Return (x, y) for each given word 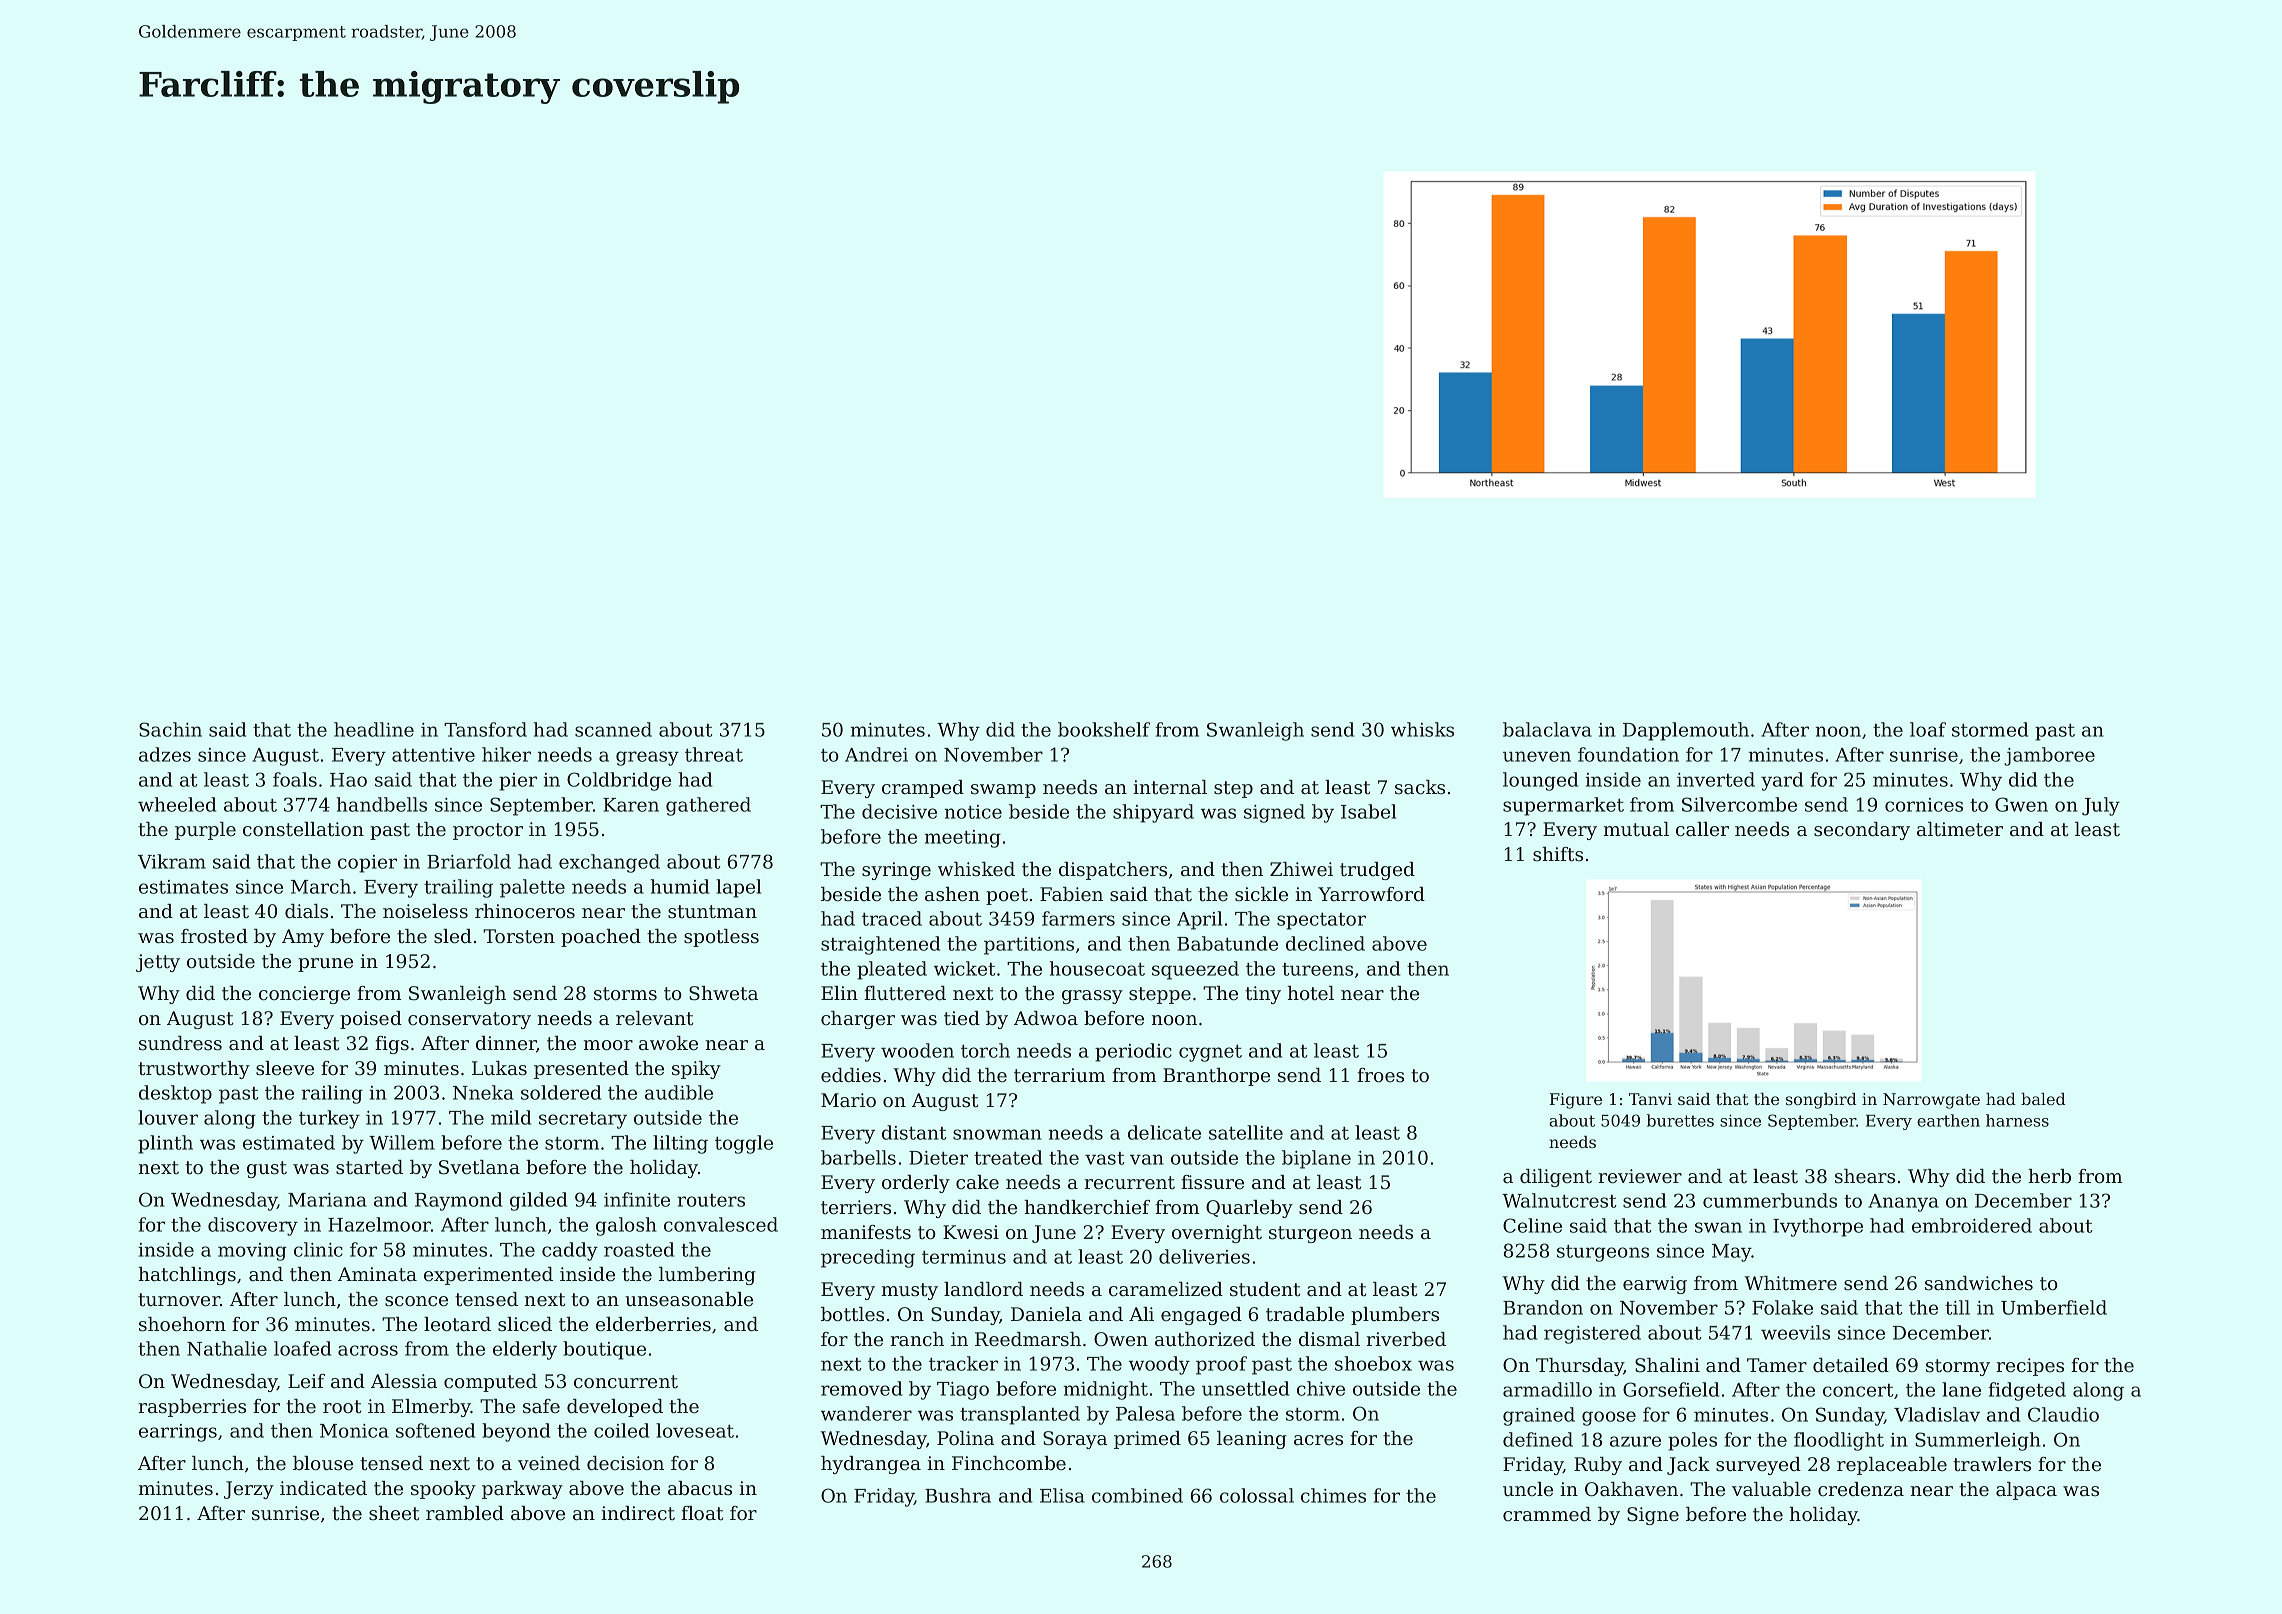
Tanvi (1650, 1099)
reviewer (1640, 1176)
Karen (631, 805)
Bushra (958, 1495)
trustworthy (194, 1070)
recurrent (1130, 1182)
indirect (638, 1513)
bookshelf (1104, 729)
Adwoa (1046, 1018)
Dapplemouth (1686, 731)
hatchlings (187, 1276)
